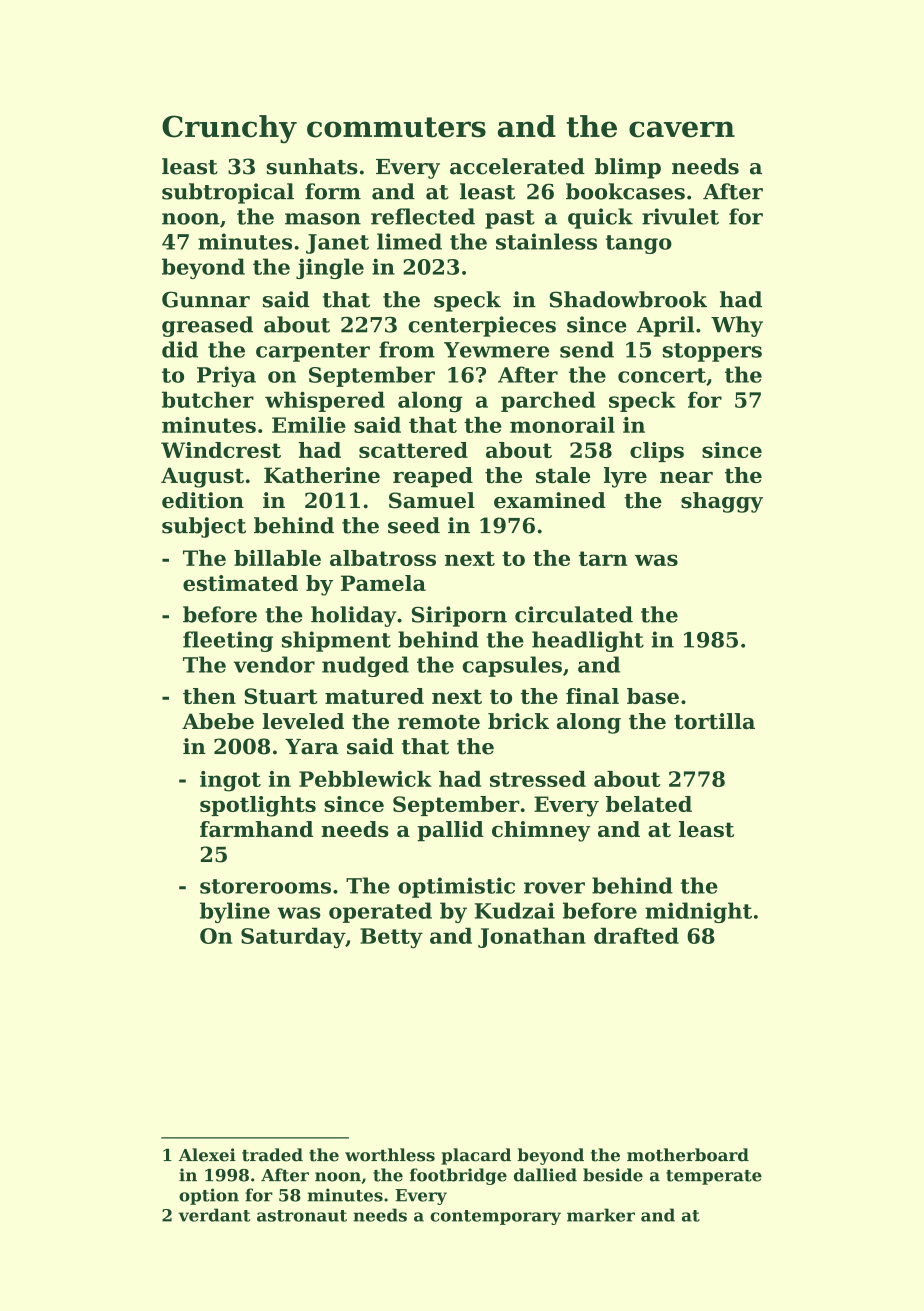 The height and width of the image is (1311, 924). Describe the element at coordinates (206, 299) in the image. I see `Gunnar` at that location.
